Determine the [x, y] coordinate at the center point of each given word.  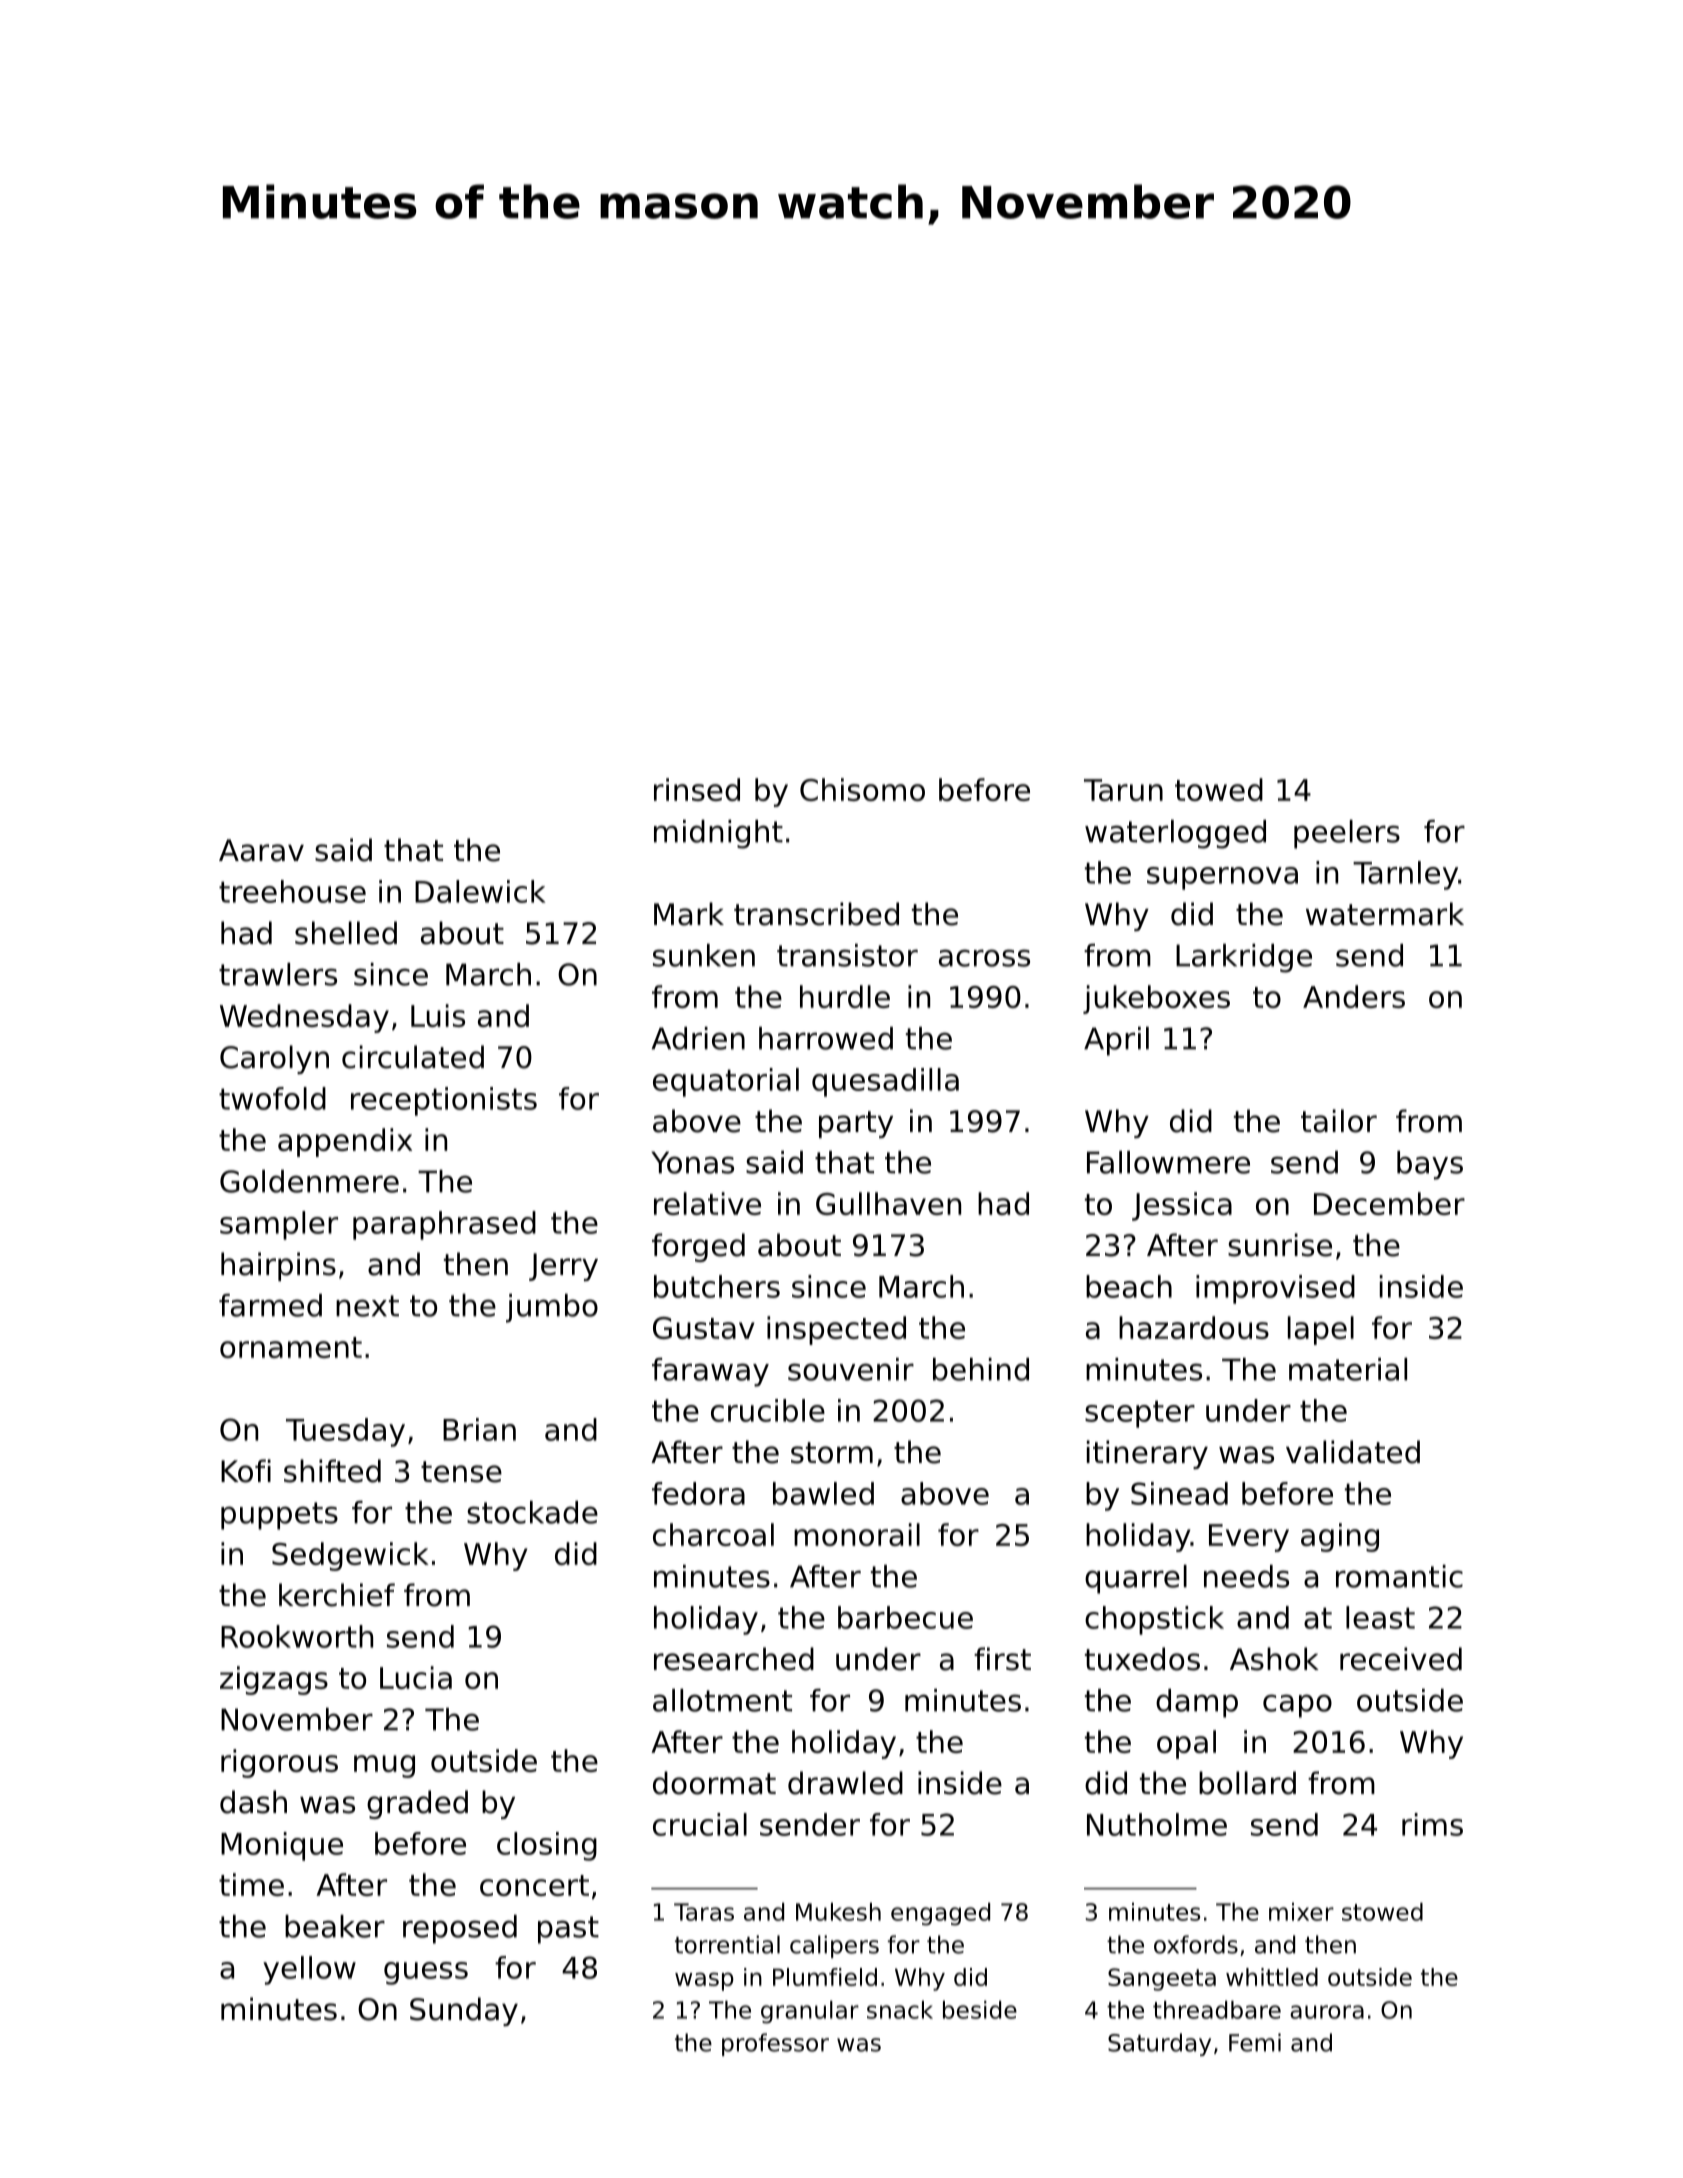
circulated [413, 1057]
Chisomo [862, 789]
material [1348, 1369]
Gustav [704, 1328]
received [1401, 1659]
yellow [309, 1970]
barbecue [905, 1617]
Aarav [261, 850]
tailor [1339, 1121]
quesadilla [885, 1082]
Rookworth [297, 1636]
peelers [1347, 834]
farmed [270, 1305]
